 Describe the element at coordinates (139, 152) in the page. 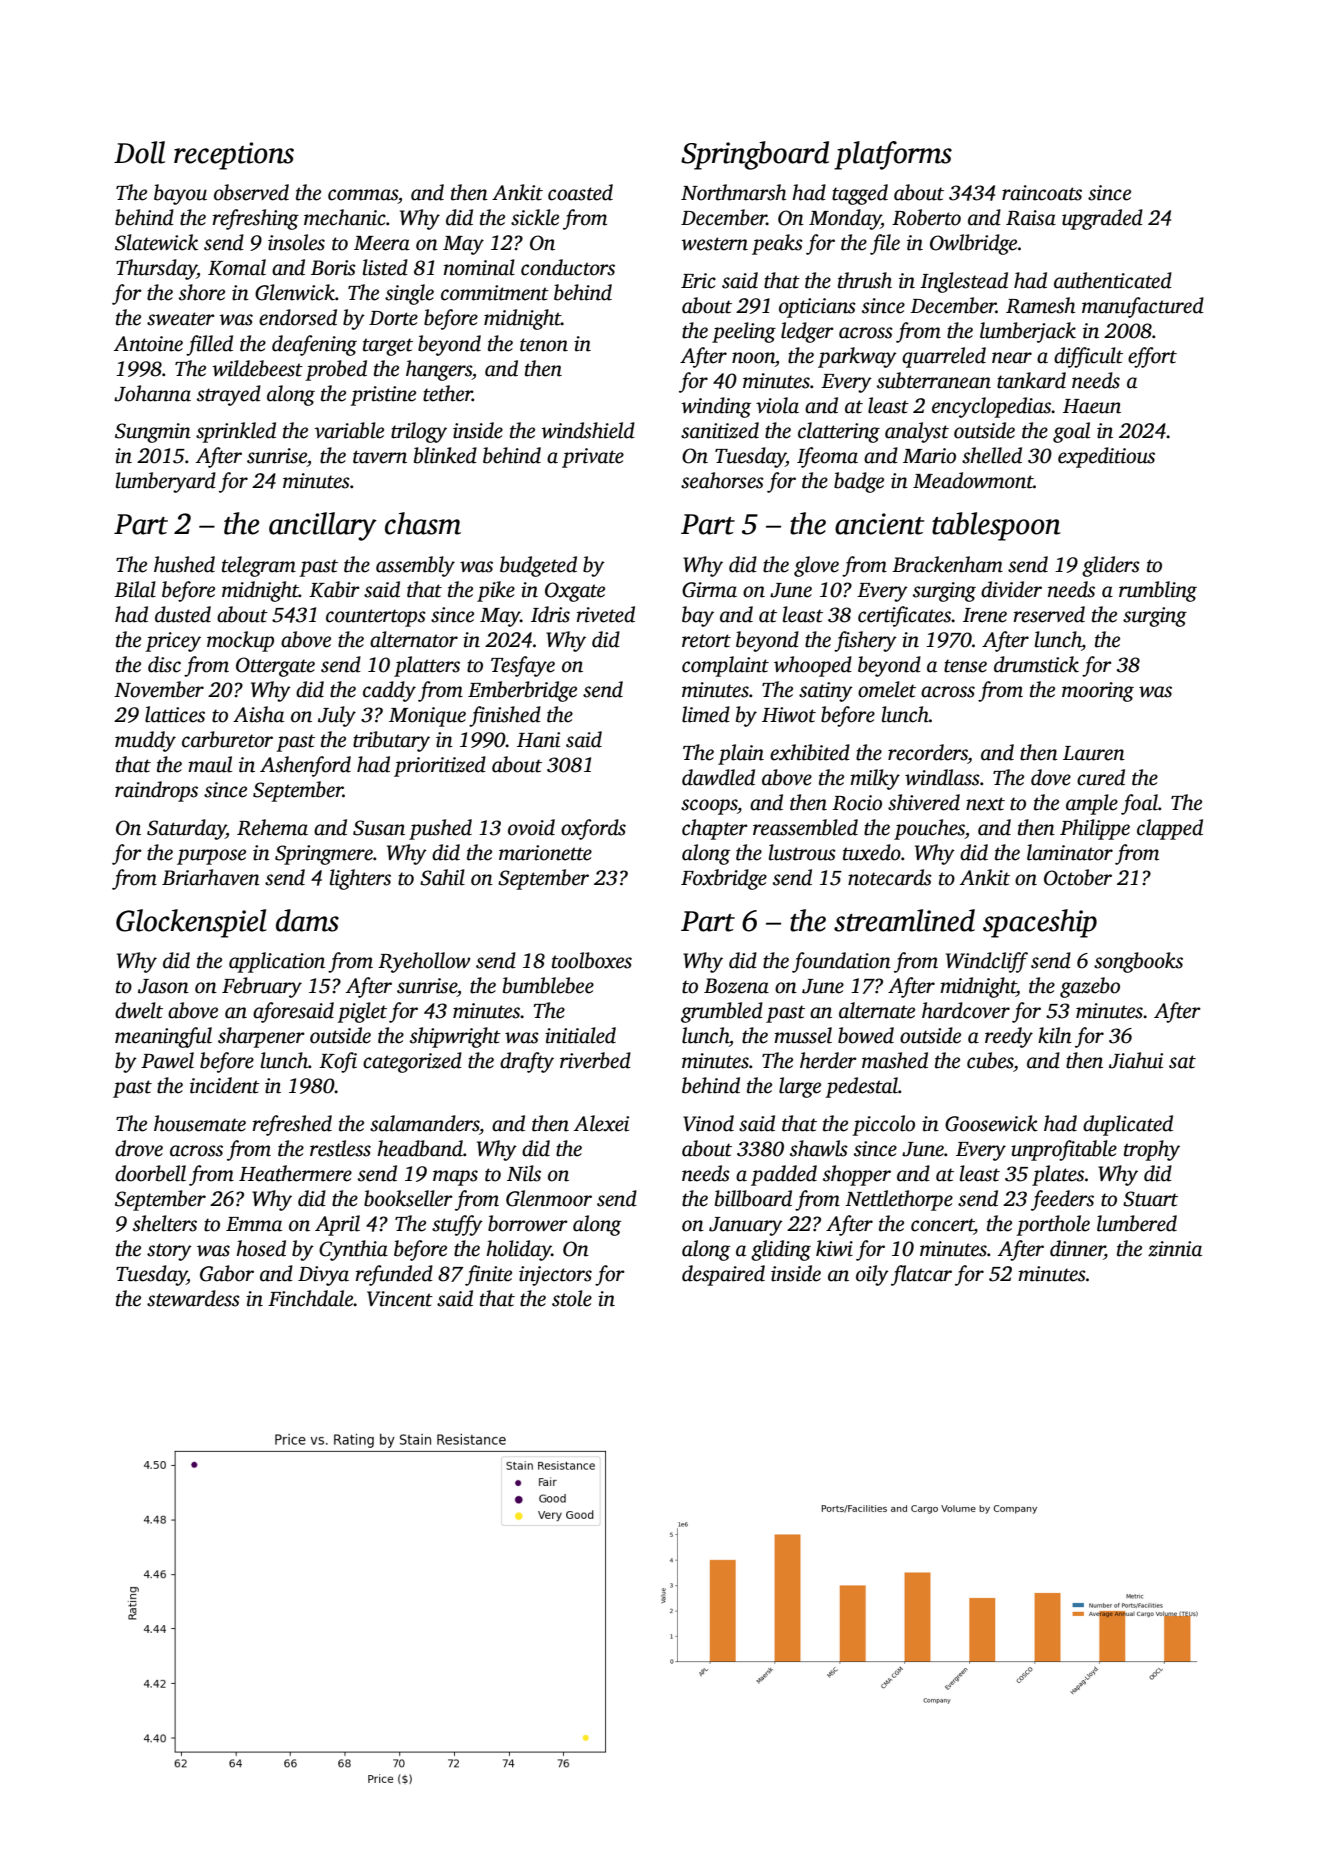

I see `Doll` at that location.
